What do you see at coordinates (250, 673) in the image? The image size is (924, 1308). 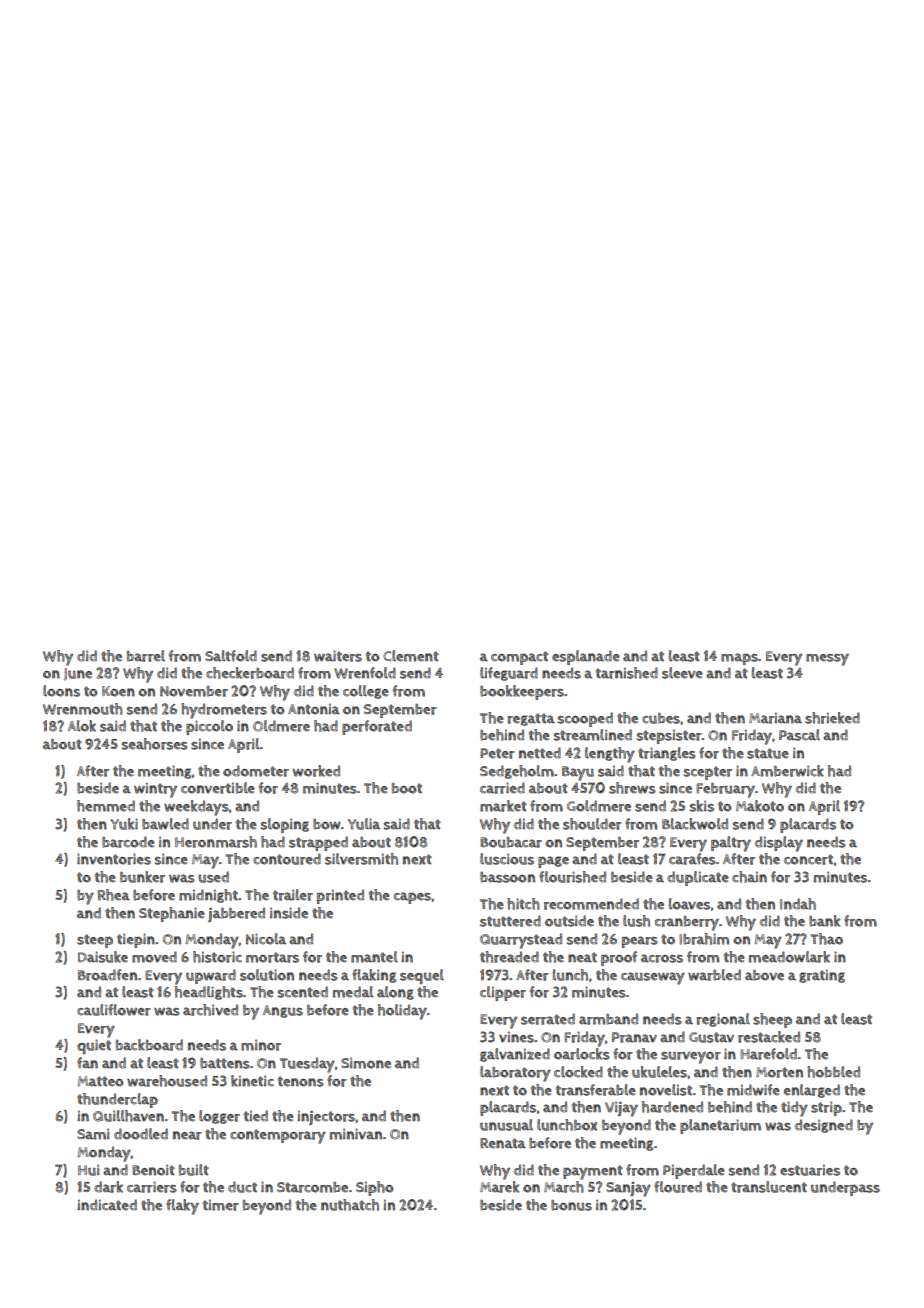 I see `checkerboard` at bounding box center [250, 673].
